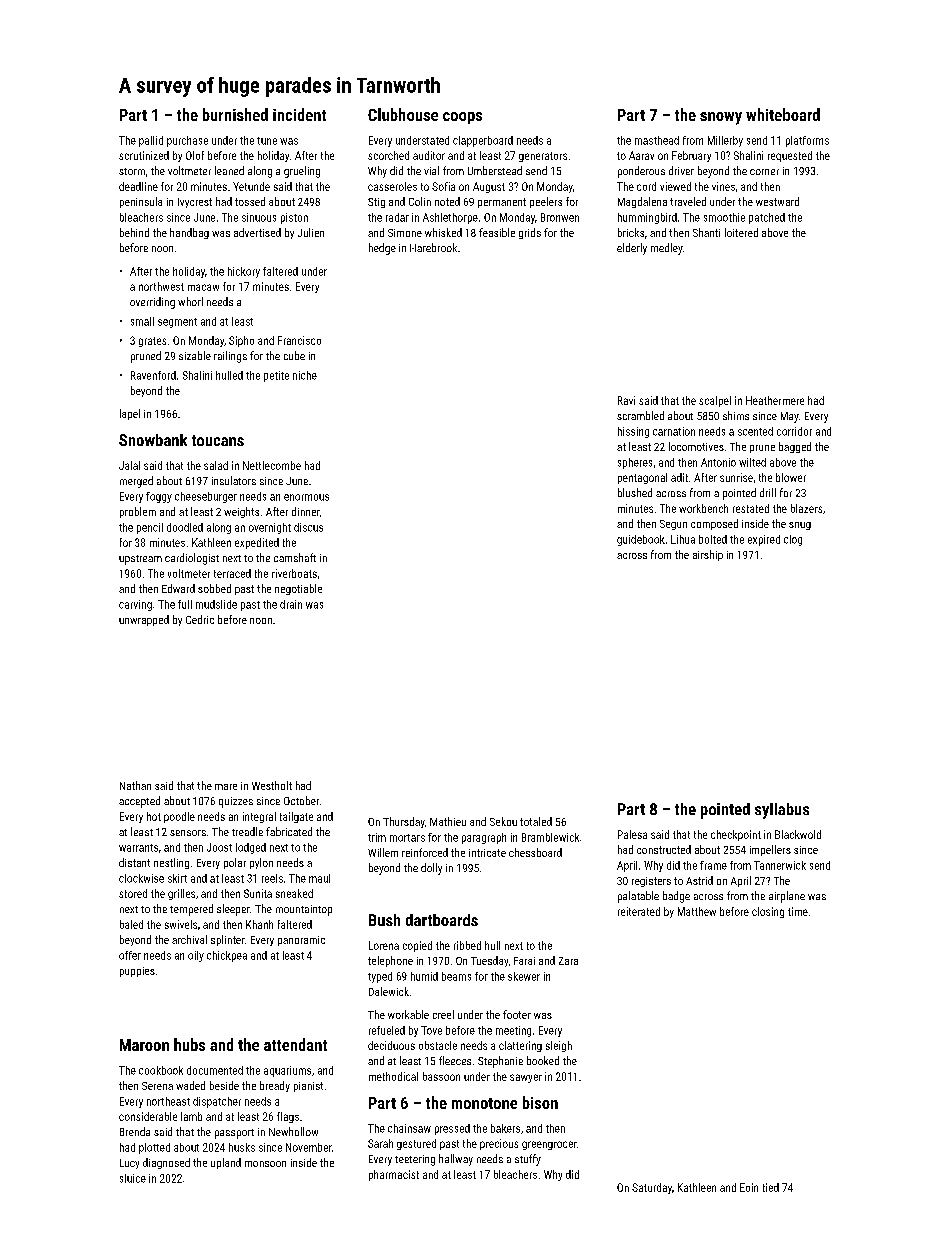 This screenshot has height=1233, width=952. Describe the element at coordinates (775, 400) in the screenshot. I see `Heathermere` at that location.
